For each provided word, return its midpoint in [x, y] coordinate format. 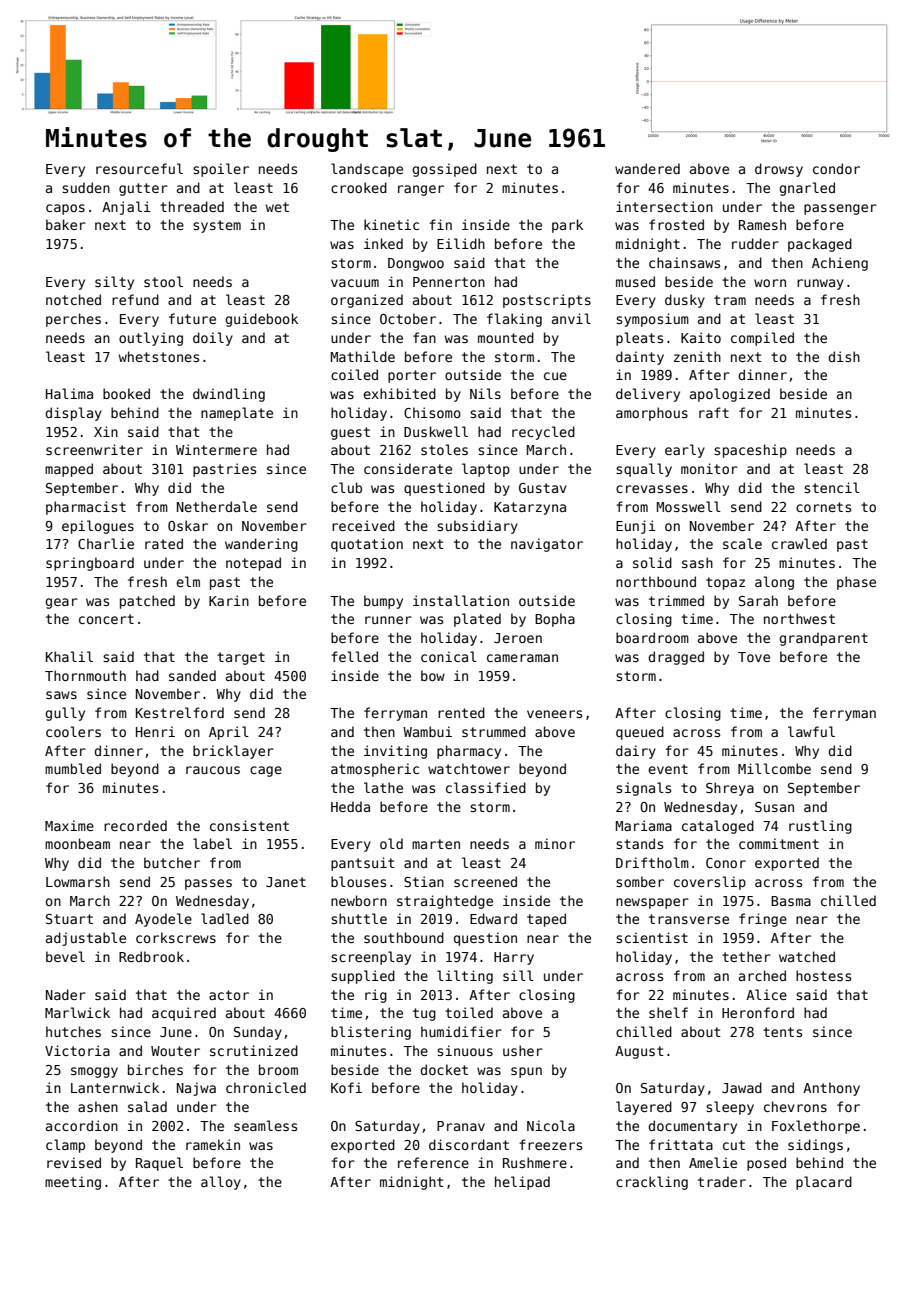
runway [820, 284]
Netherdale [217, 506]
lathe [383, 787]
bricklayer [233, 752]
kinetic [391, 224]
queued [640, 733]
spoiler [221, 170]
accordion [82, 1125]
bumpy [383, 602]
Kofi [346, 1087]
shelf [668, 1012]
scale [742, 543]
